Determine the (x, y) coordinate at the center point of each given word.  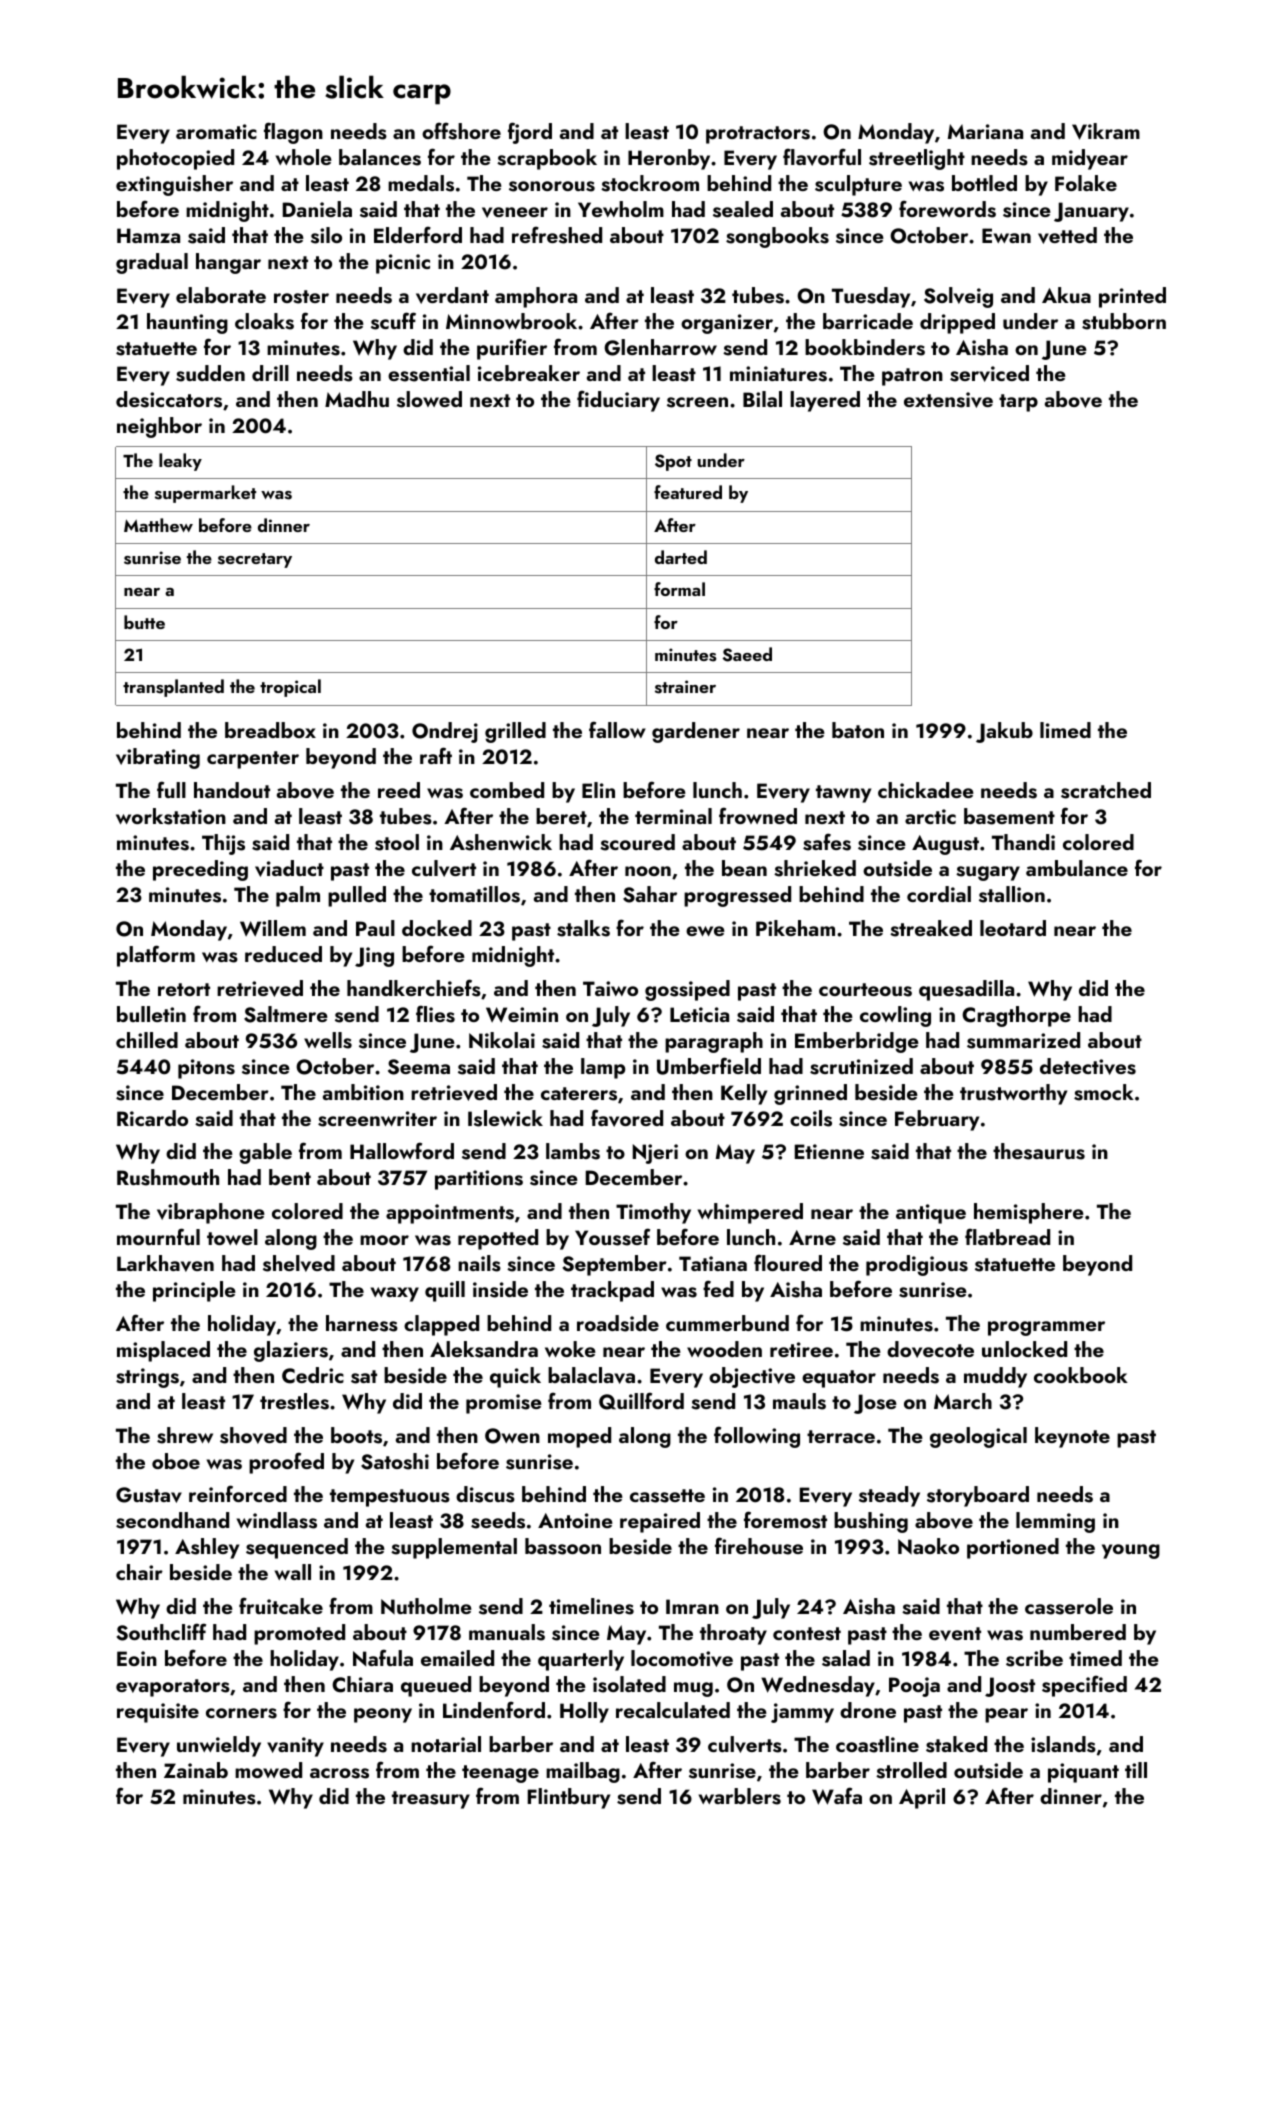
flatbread (1007, 1236)
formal (679, 589)
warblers (740, 1796)
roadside (618, 1323)
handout (232, 790)
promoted (299, 1634)
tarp (1018, 403)
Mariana (985, 131)
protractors (758, 135)
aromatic (216, 131)
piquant (1083, 1773)
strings (147, 1378)
